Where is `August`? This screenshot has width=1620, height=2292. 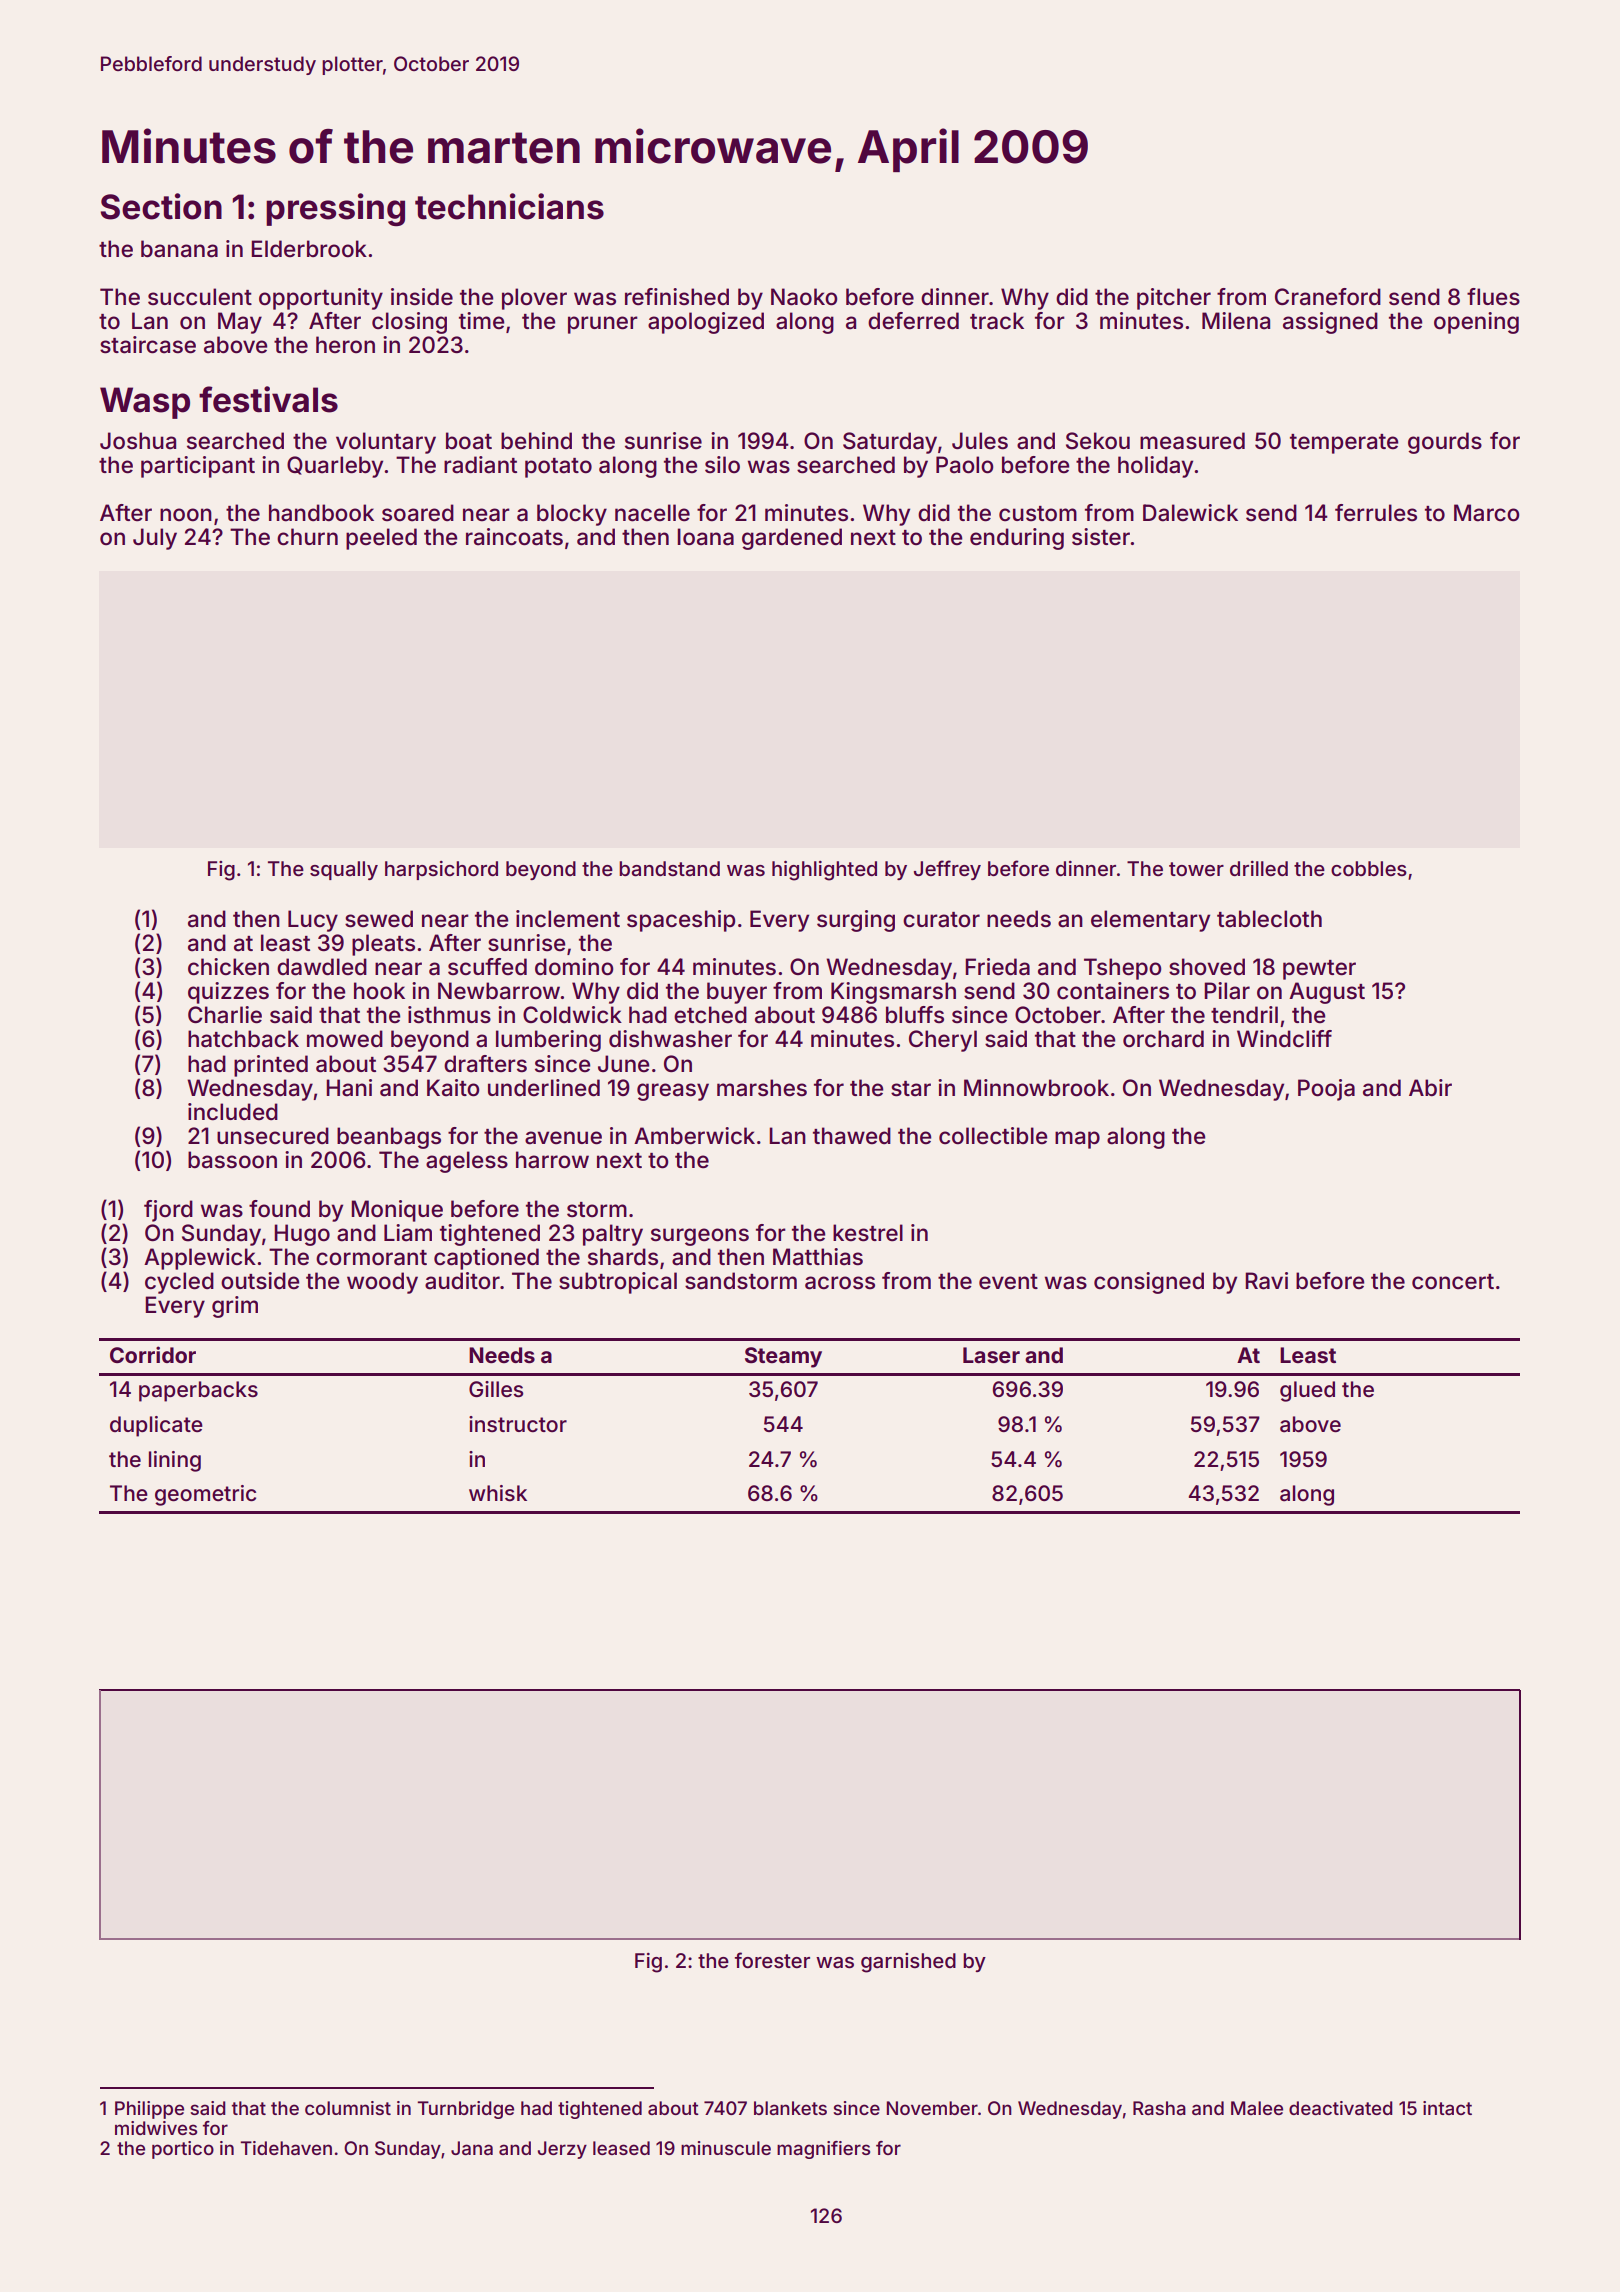
August is located at coordinates (1327, 993).
